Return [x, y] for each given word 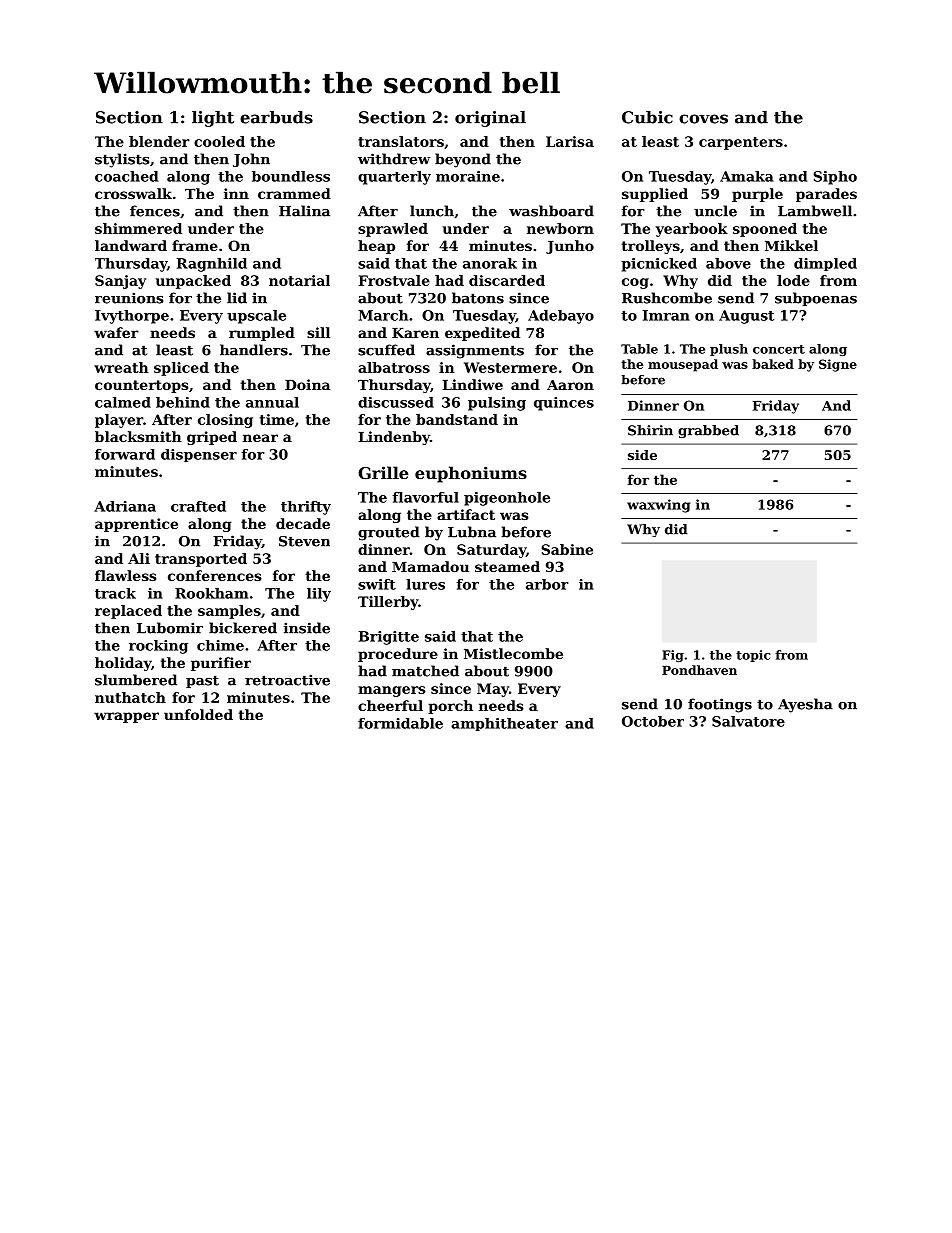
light [213, 119]
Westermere [510, 367]
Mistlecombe [513, 653]
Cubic [647, 117]
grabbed [708, 431]
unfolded [198, 714]
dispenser [199, 455]
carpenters [741, 143]
